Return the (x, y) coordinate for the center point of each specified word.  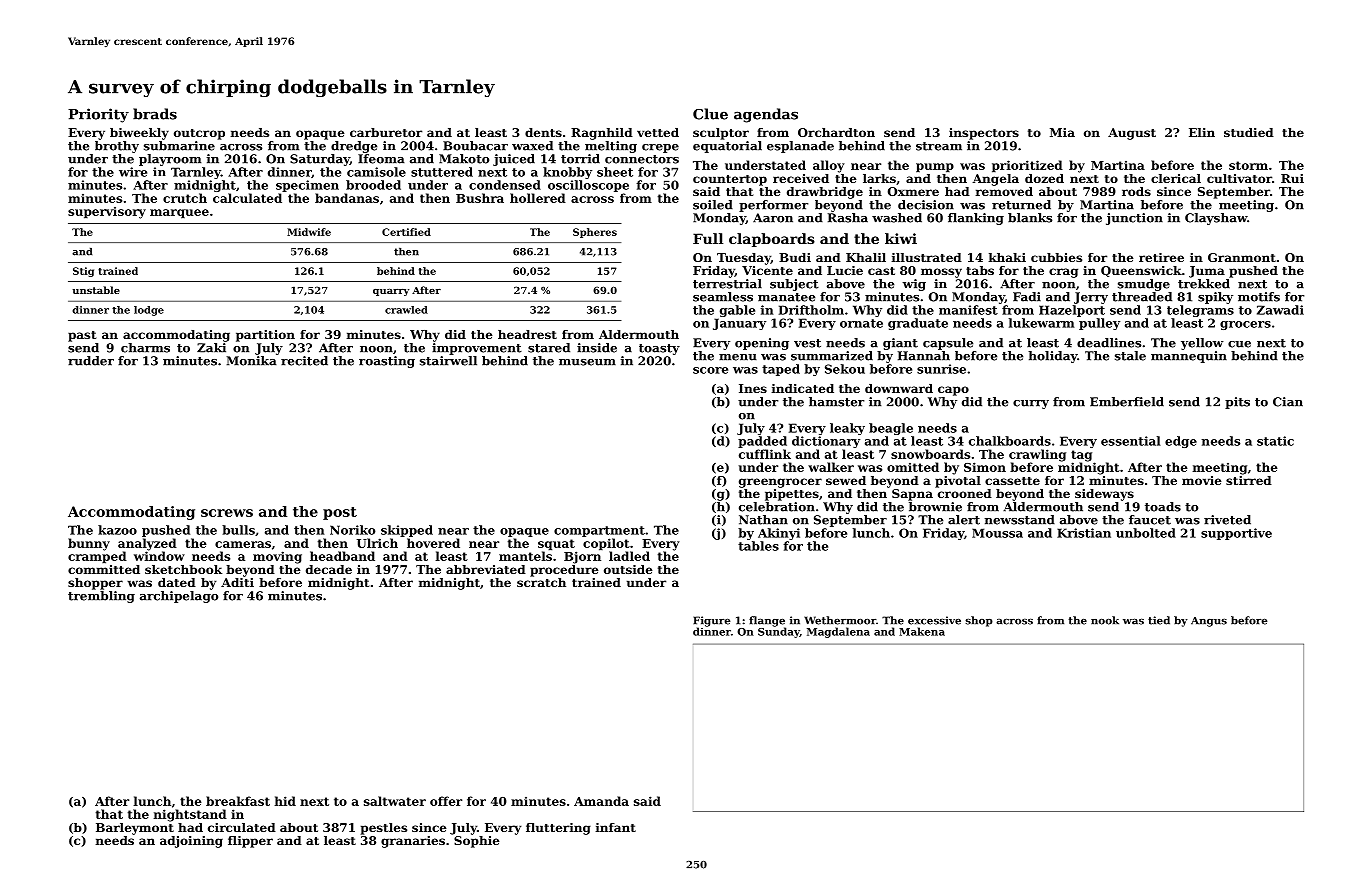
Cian (1288, 402)
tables (758, 546)
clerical (1176, 178)
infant (616, 827)
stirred (1249, 480)
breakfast (238, 801)
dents (543, 132)
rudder (91, 361)
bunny (89, 544)
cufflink (765, 454)
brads (155, 114)
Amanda (601, 801)
